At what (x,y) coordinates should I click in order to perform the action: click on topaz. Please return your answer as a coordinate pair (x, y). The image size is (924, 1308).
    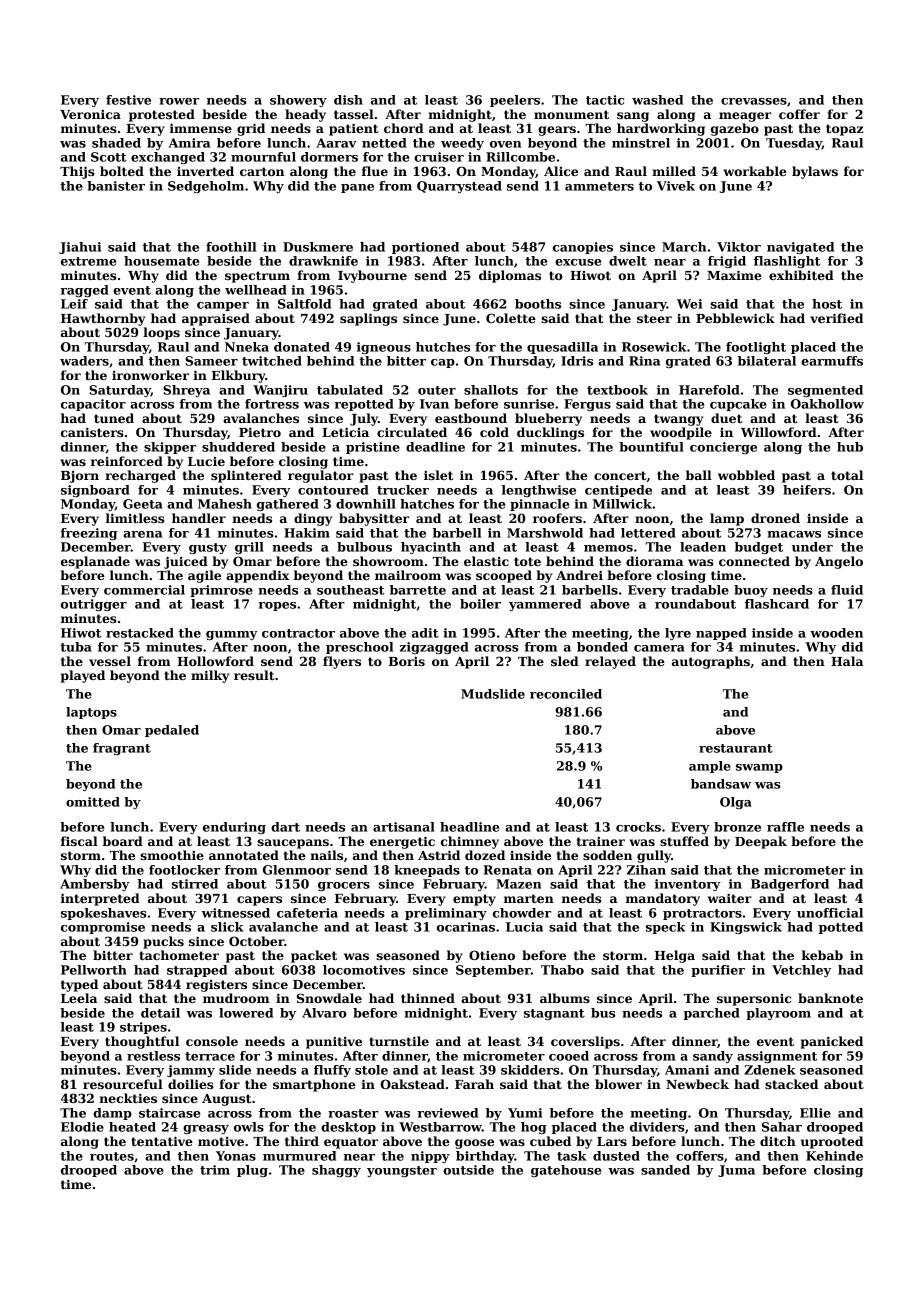
    Looking at the image, I should click on (844, 130).
